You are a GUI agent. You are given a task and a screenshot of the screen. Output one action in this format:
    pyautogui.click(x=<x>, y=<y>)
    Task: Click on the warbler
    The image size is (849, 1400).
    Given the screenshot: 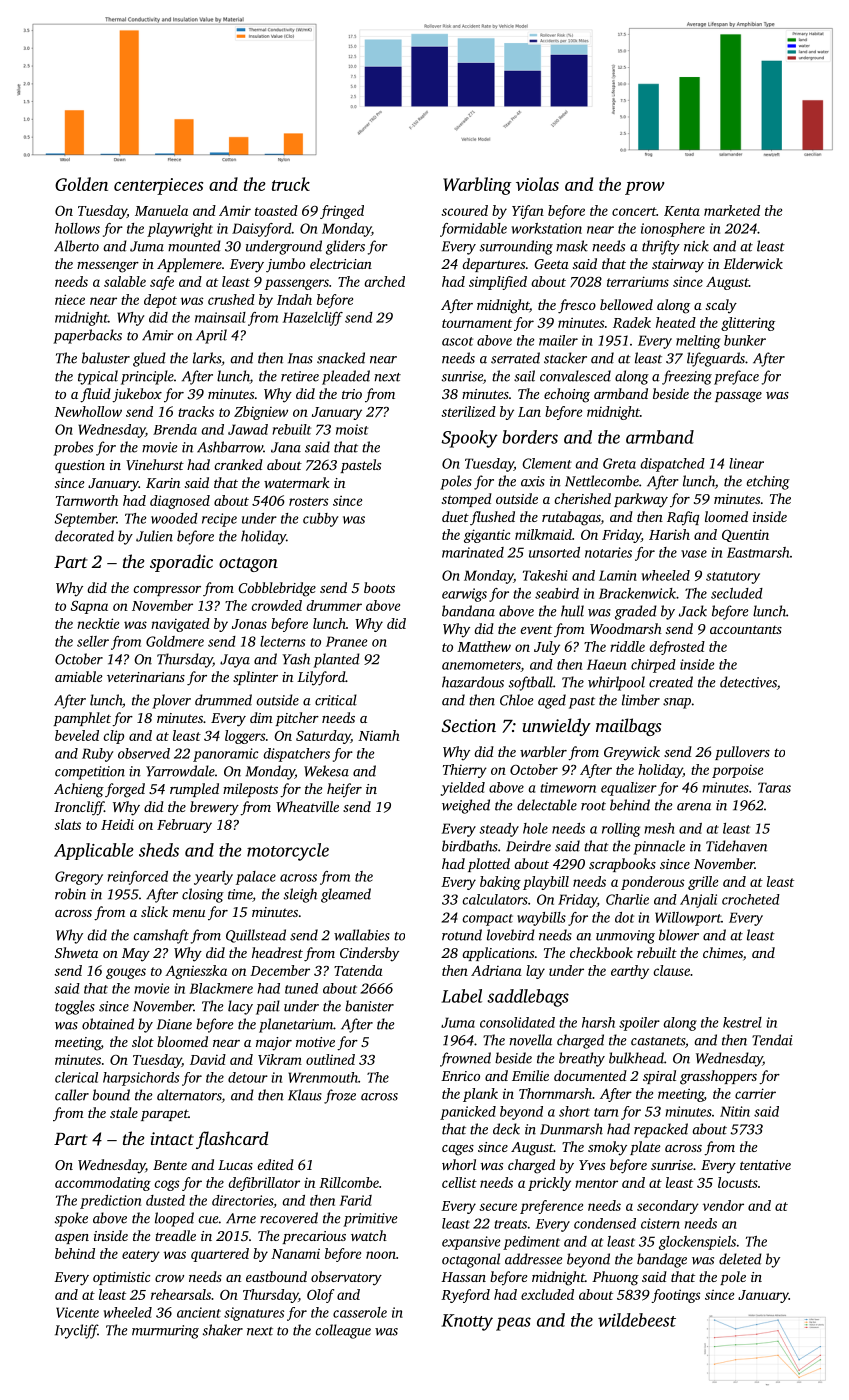 What is the action you would take?
    pyautogui.click(x=543, y=751)
